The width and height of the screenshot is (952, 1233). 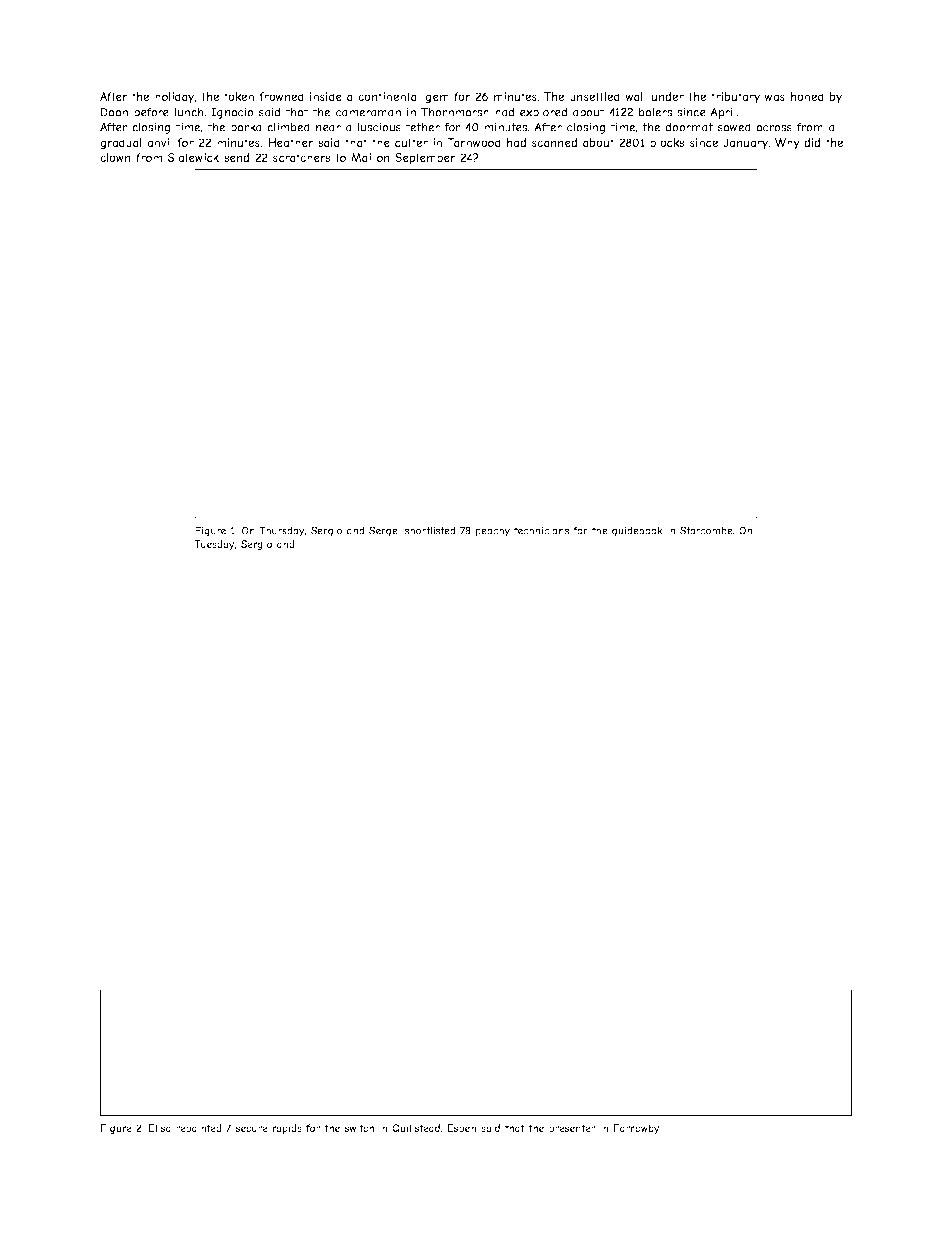 What do you see at coordinates (637, 531) in the screenshot?
I see `guidebook` at bounding box center [637, 531].
